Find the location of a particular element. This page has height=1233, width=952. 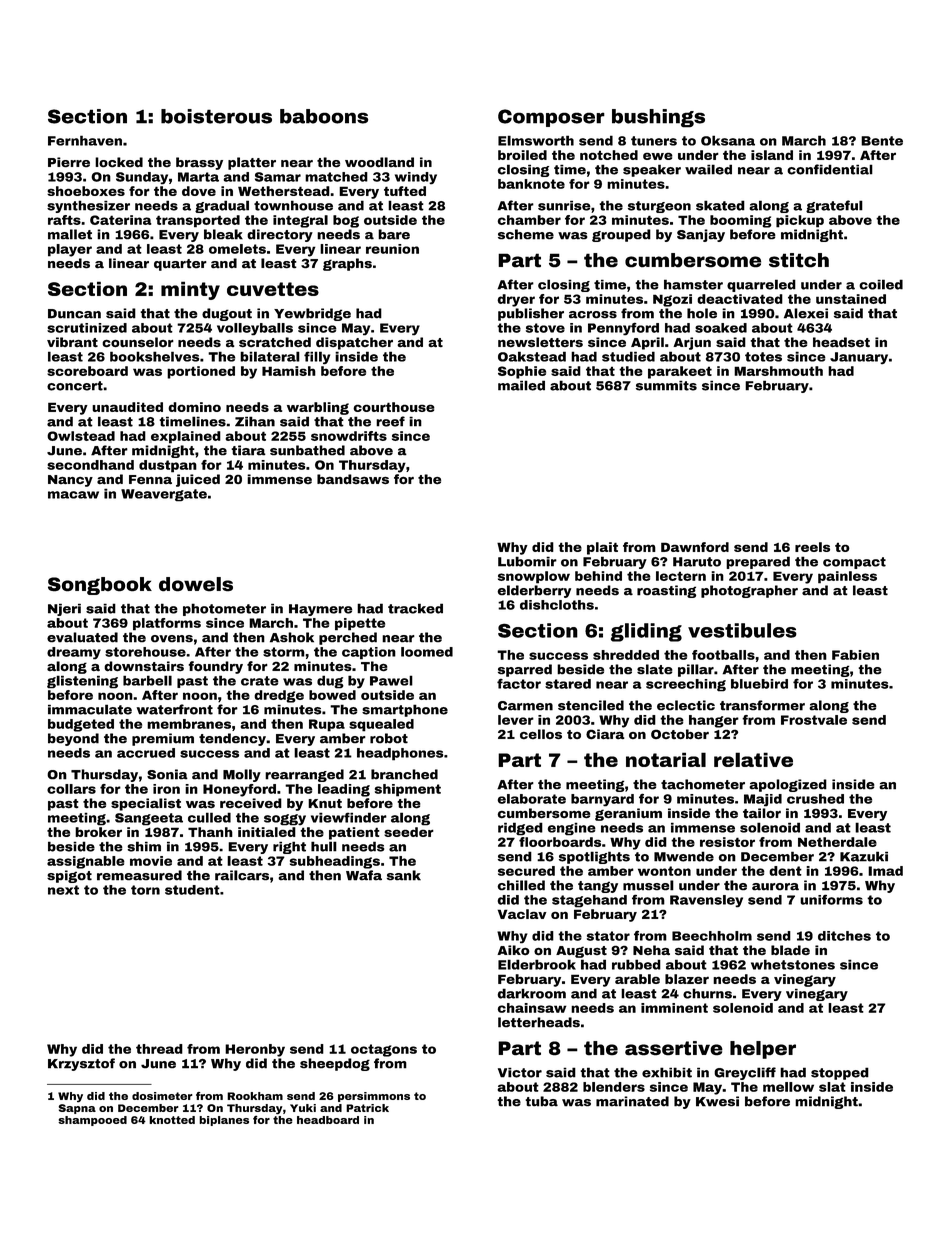

studied is located at coordinates (628, 356).
